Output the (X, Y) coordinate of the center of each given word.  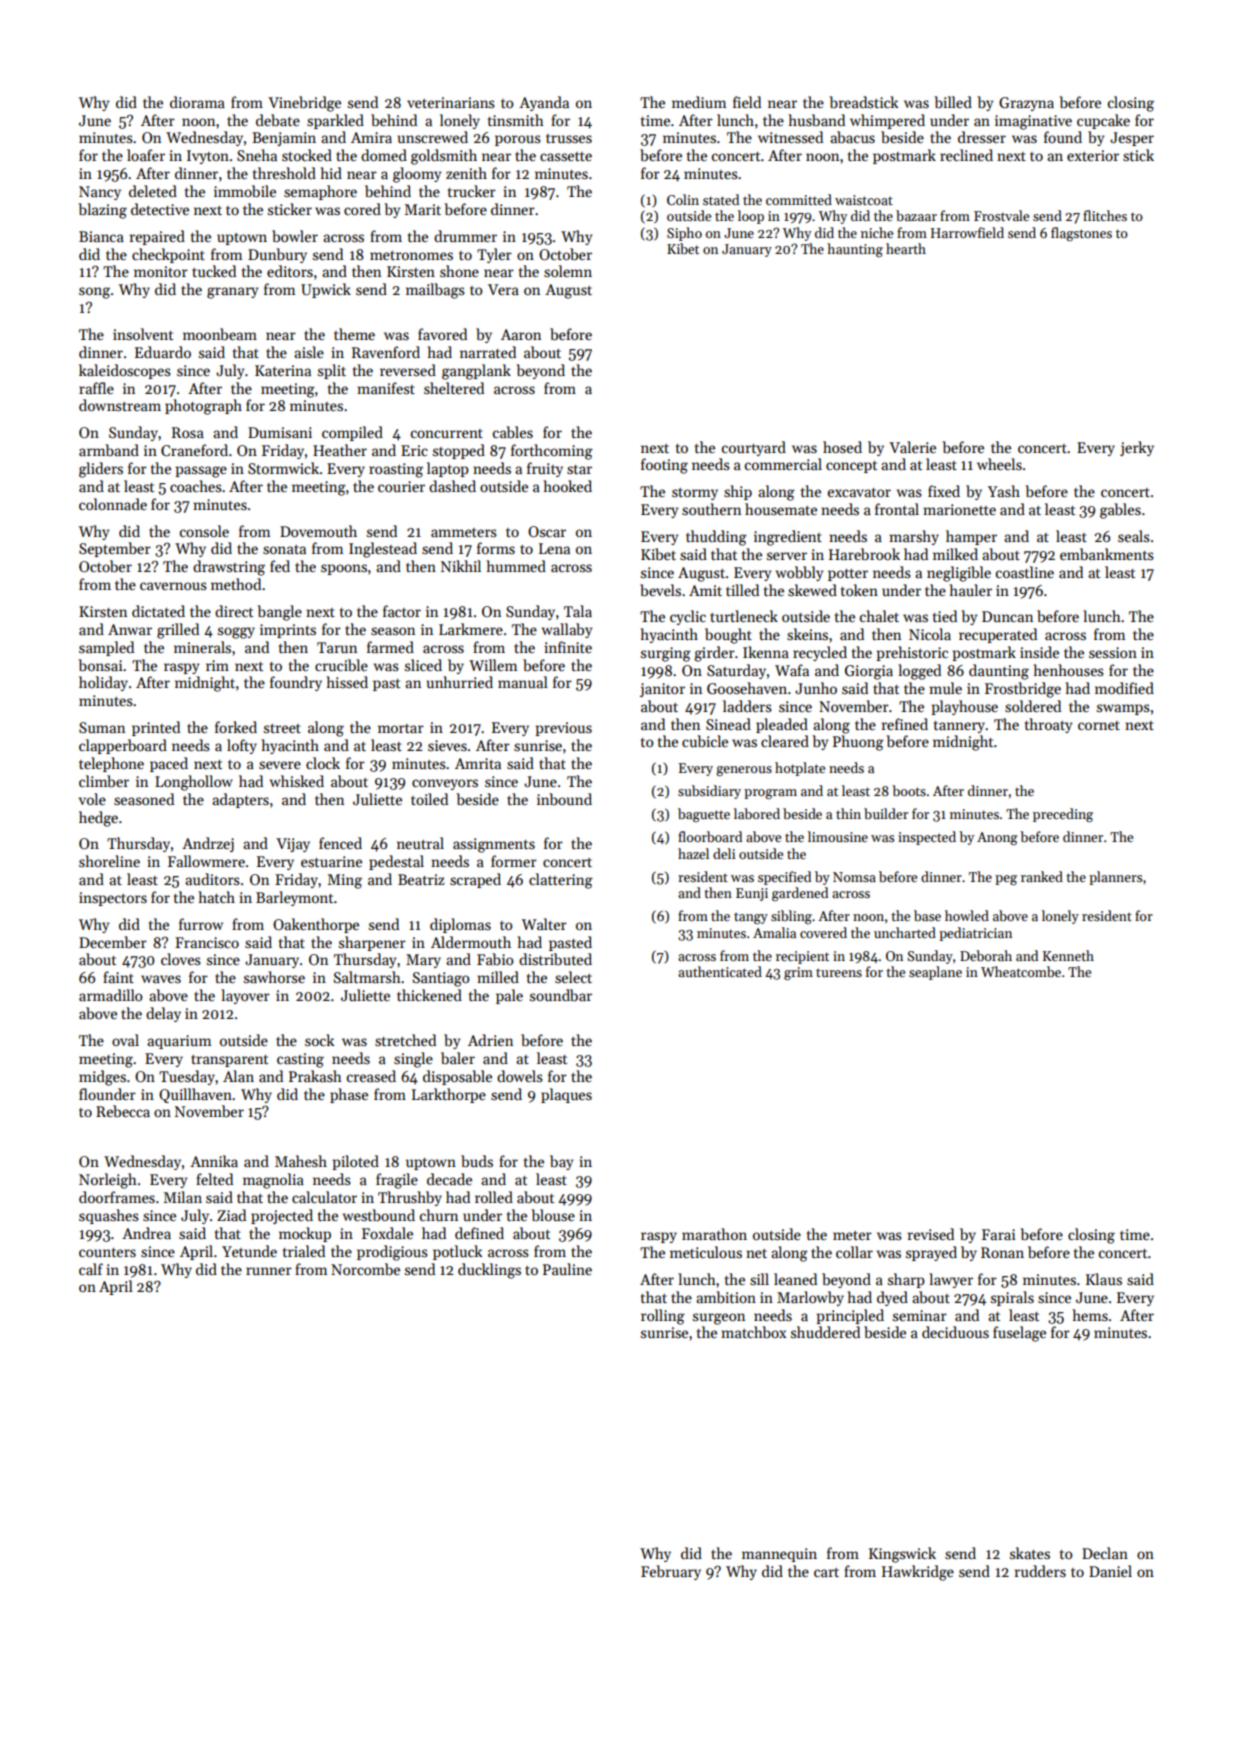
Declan (1105, 1553)
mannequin (779, 1555)
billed (953, 102)
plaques (566, 1095)
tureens (839, 972)
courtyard (754, 448)
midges (102, 1078)
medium (699, 102)
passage (201, 472)
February (671, 1572)
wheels (999, 464)
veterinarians (451, 102)
